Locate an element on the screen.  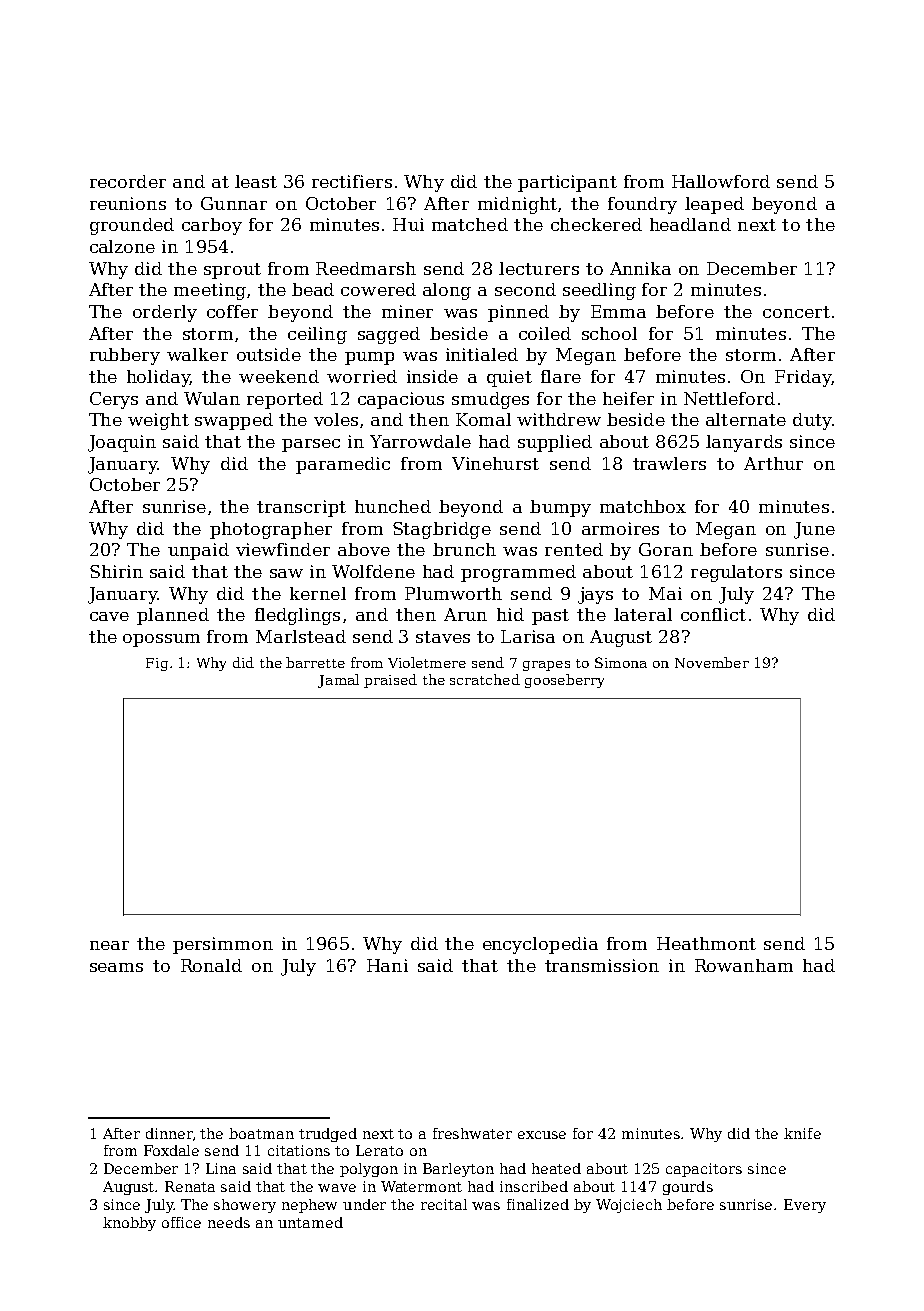
Fig is located at coordinates (157, 664).
